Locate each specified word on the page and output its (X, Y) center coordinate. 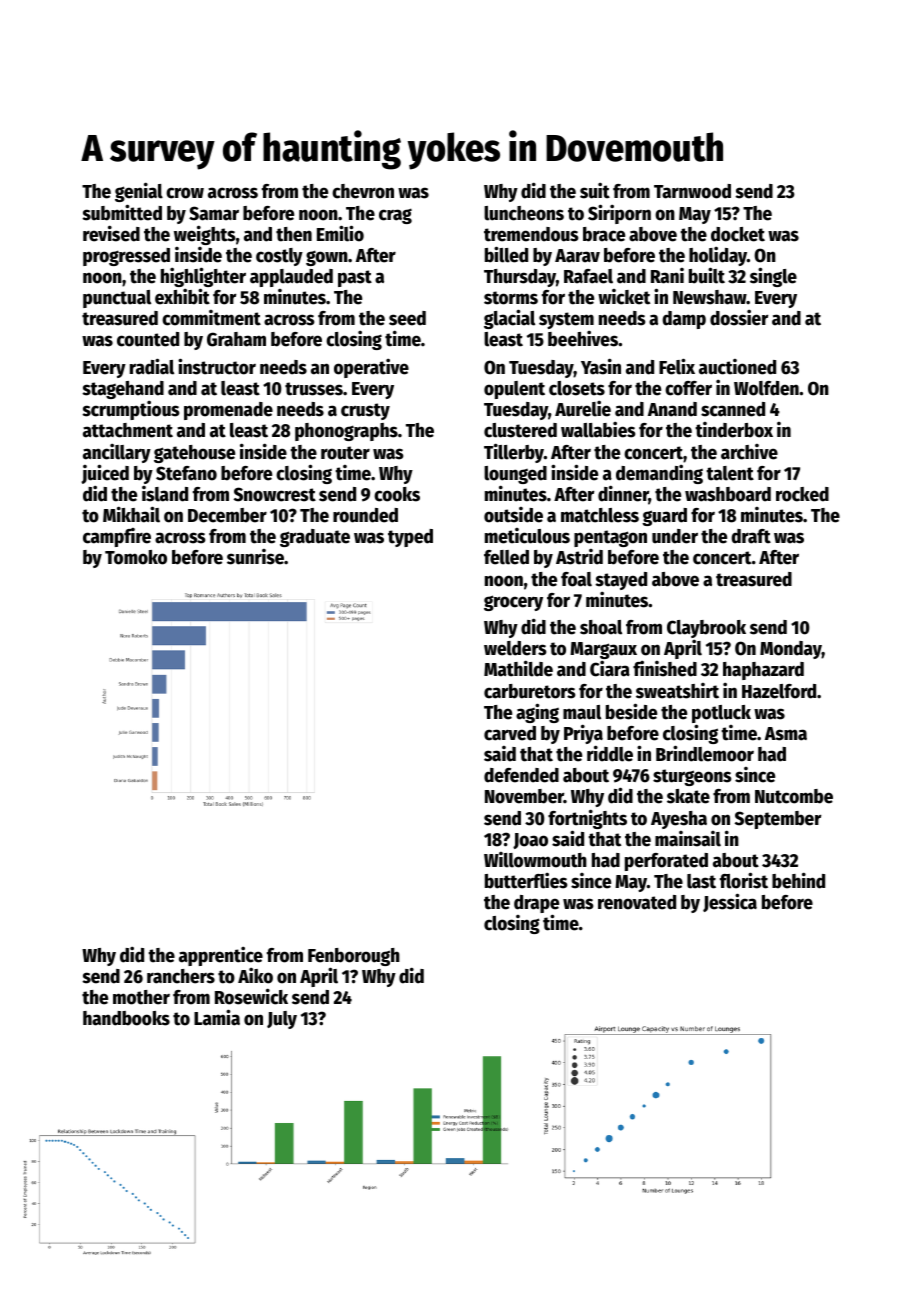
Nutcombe (794, 796)
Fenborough (354, 957)
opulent (514, 390)
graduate (315, 538)
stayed (621, 581)
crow (185, 193)
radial (152, 366)
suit (595, 190)
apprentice (221, 956)
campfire (117, 537)
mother (141, 997)
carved (510, 733)
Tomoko (136, 557)
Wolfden (766, 388)
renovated (637, 902)
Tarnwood (692, 191)
